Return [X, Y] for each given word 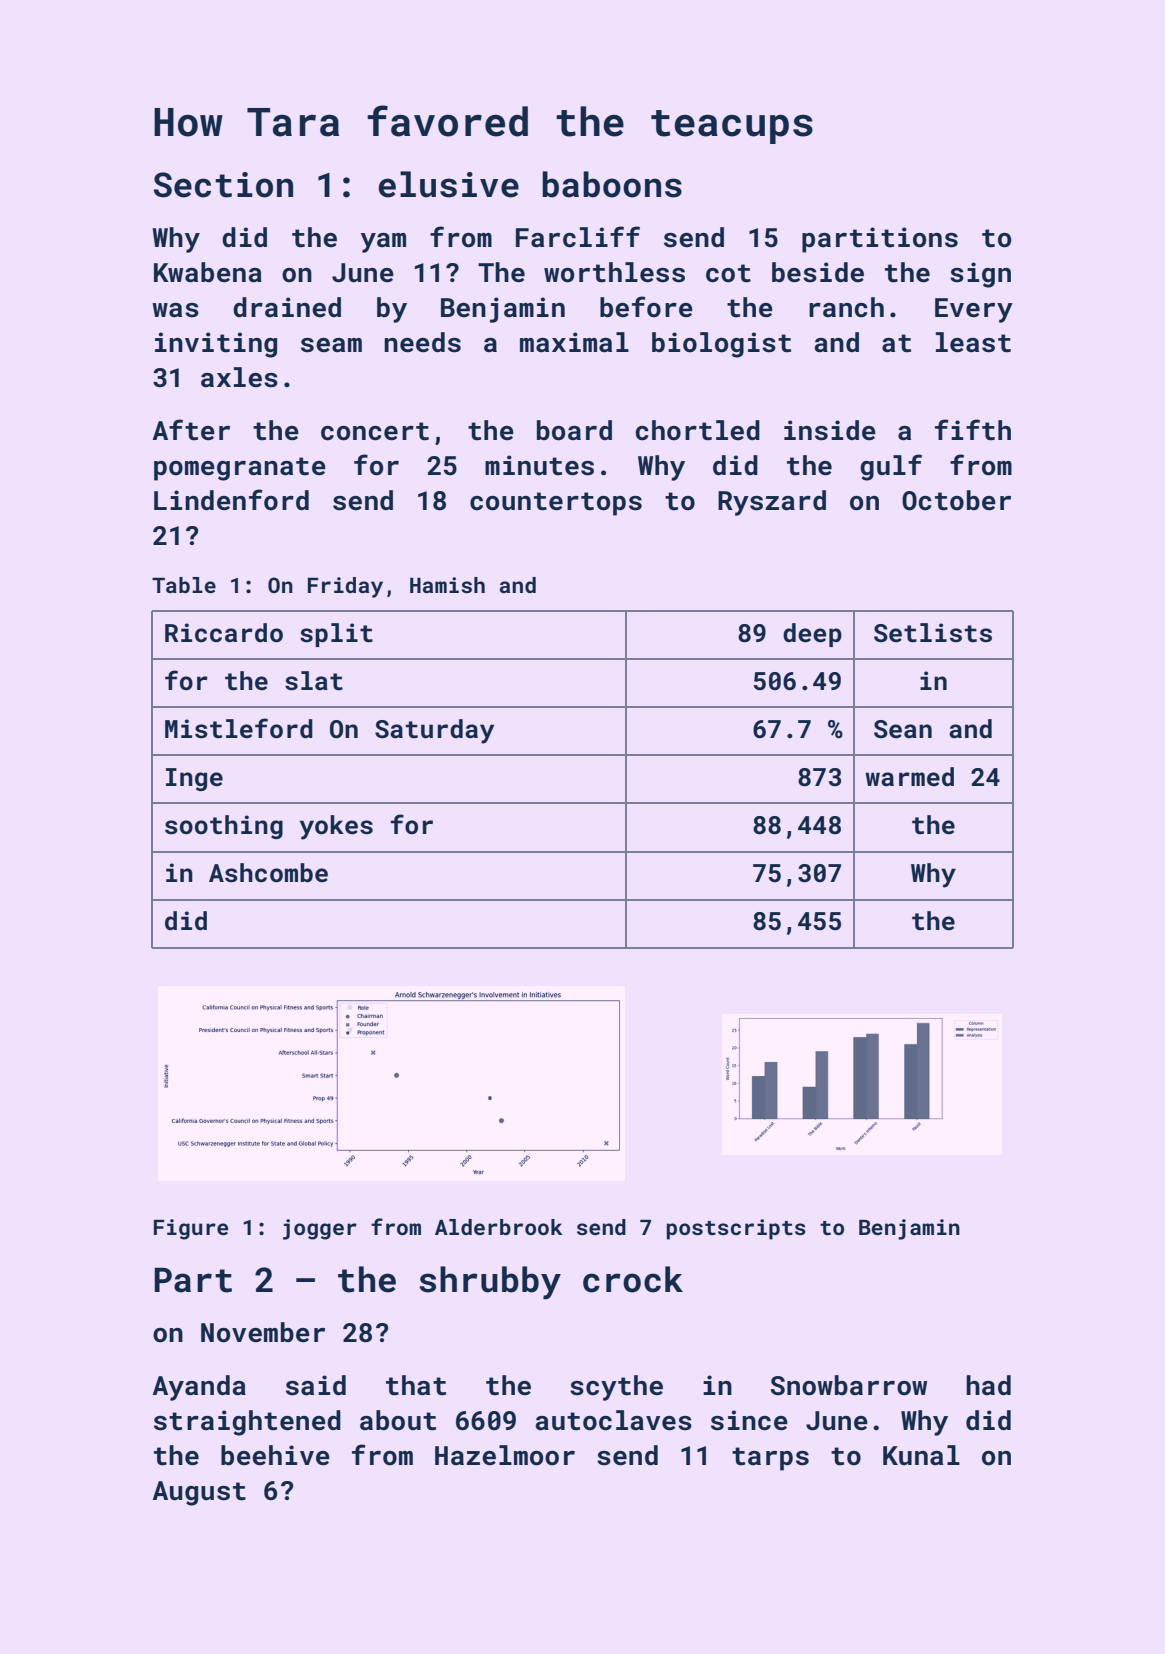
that [416, 1385]
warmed [909, 777]
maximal [574, 342]
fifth [973, 430]
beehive [275, 1455]
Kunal [921, 1455]
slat [314, 681]
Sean [903, 729]
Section [223, 185]
